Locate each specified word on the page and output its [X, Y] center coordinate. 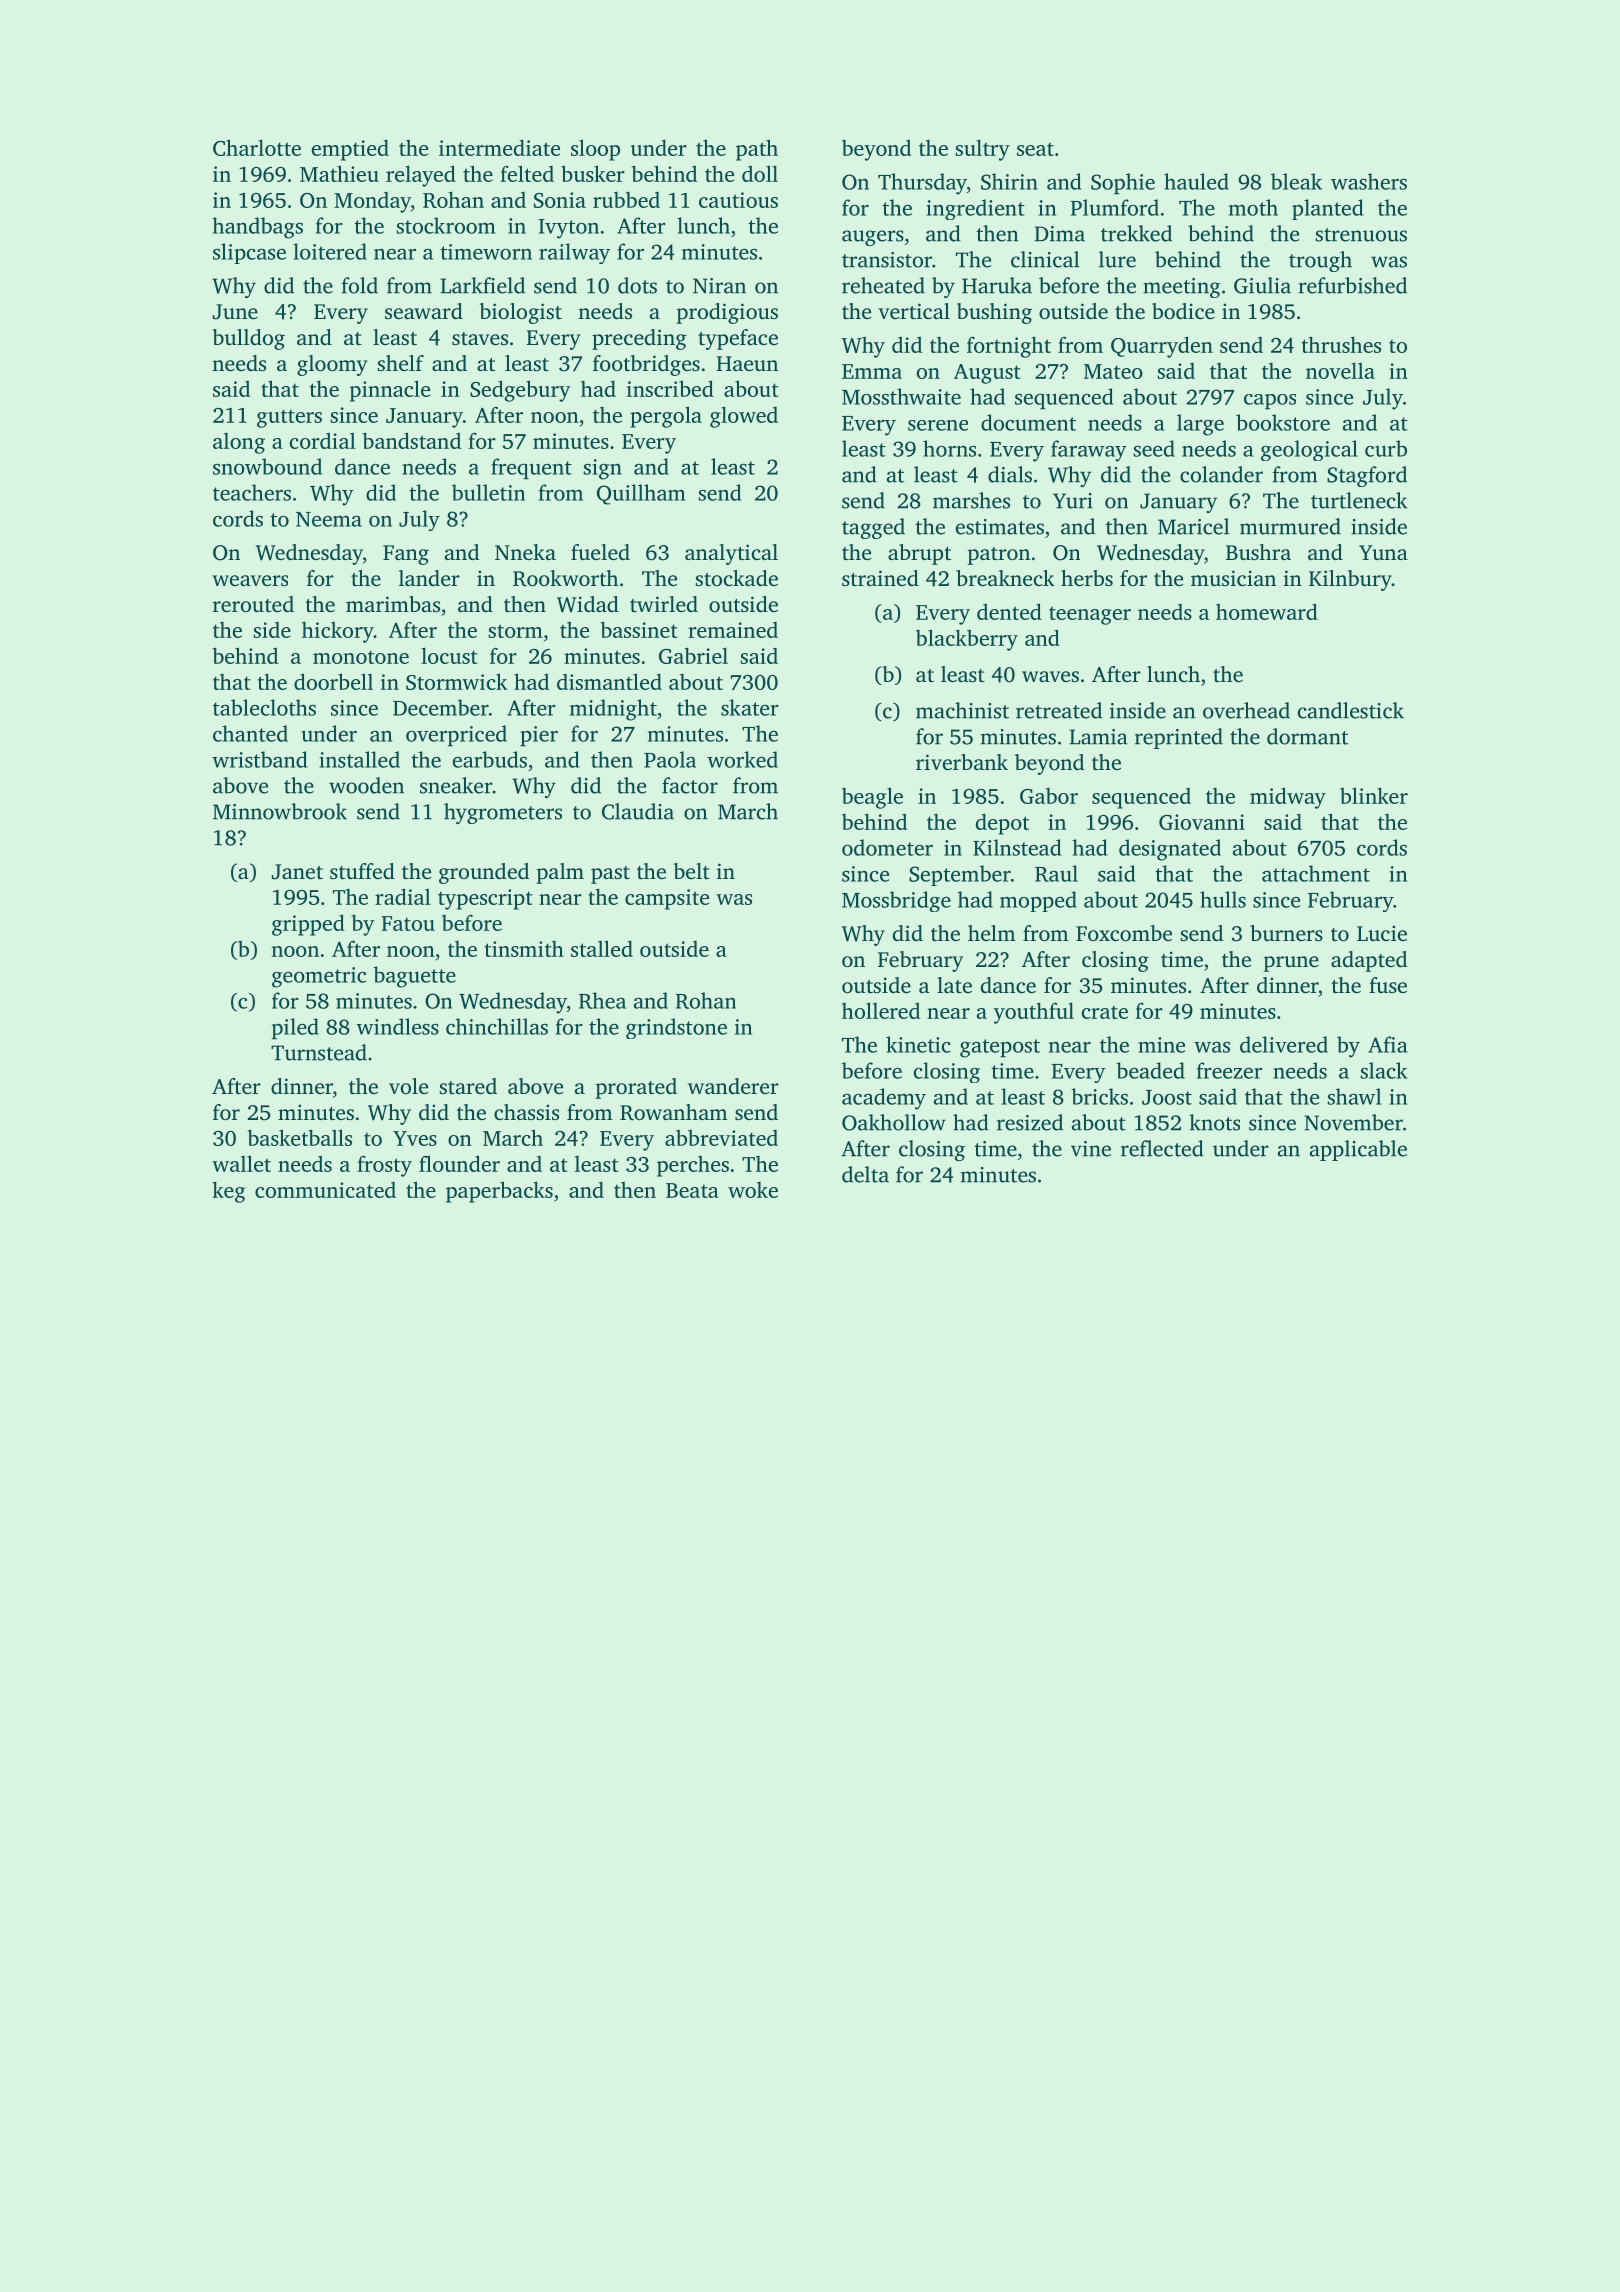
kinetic [918, 1044]
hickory [338, 632]
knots [1214, 1122]
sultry [983, 150]
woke [753, 1190]
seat [1035, 149]
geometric [319, 977]
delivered [1284, 1044]
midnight [613, 710]
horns [949, 448]
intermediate [499, 147]
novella [1340, 370]
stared [468, 1086]
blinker [1374, 795]
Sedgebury [520, 391]
